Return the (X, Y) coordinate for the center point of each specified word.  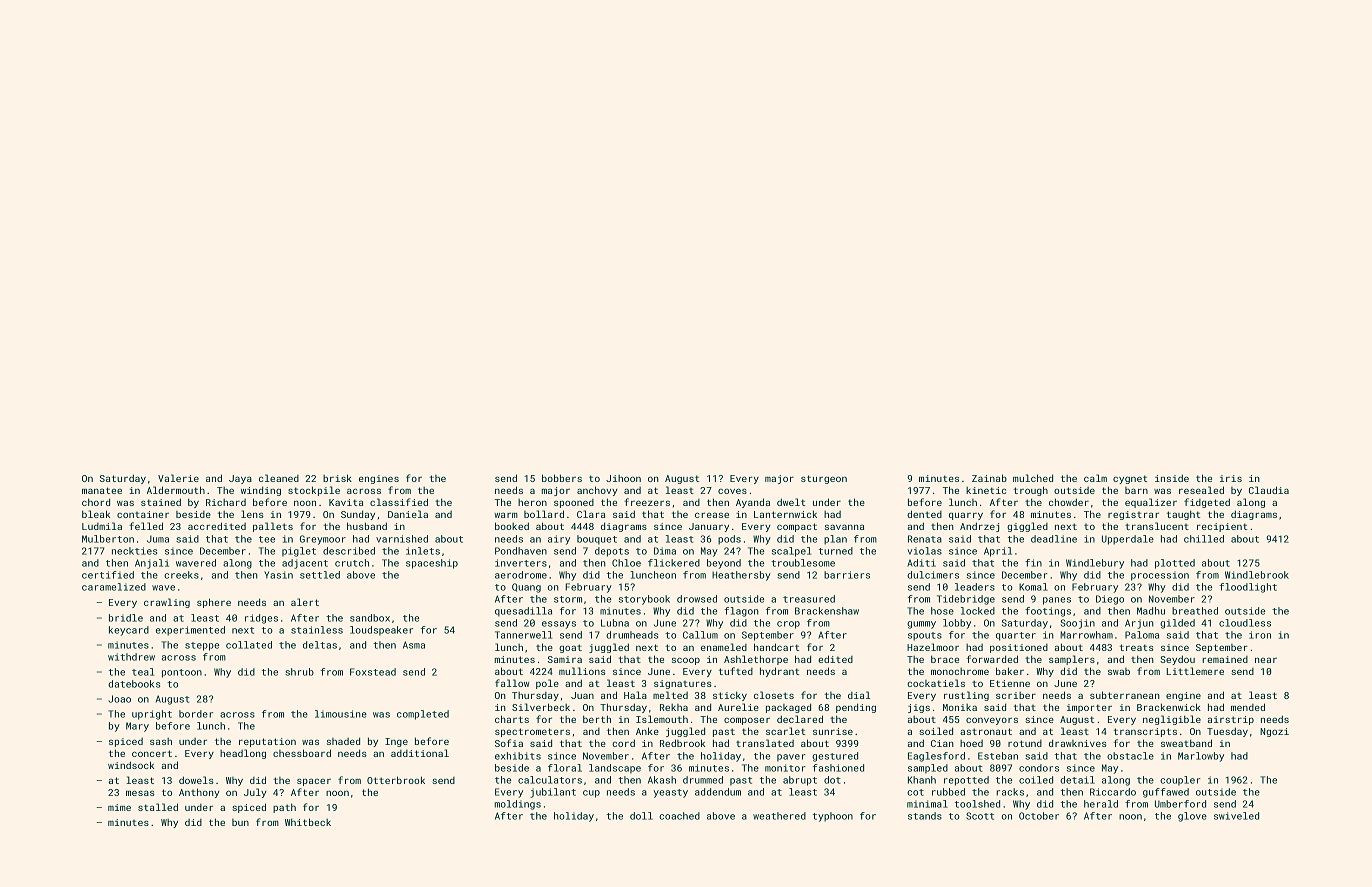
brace (945, 659)
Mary (137, 727)
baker (1010, 671)
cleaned (279, 478)
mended (1248, 707)
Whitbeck (308, 822)
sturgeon (824, 479)
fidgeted (1207, 503)
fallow (512, 683)
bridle (126, 618)
